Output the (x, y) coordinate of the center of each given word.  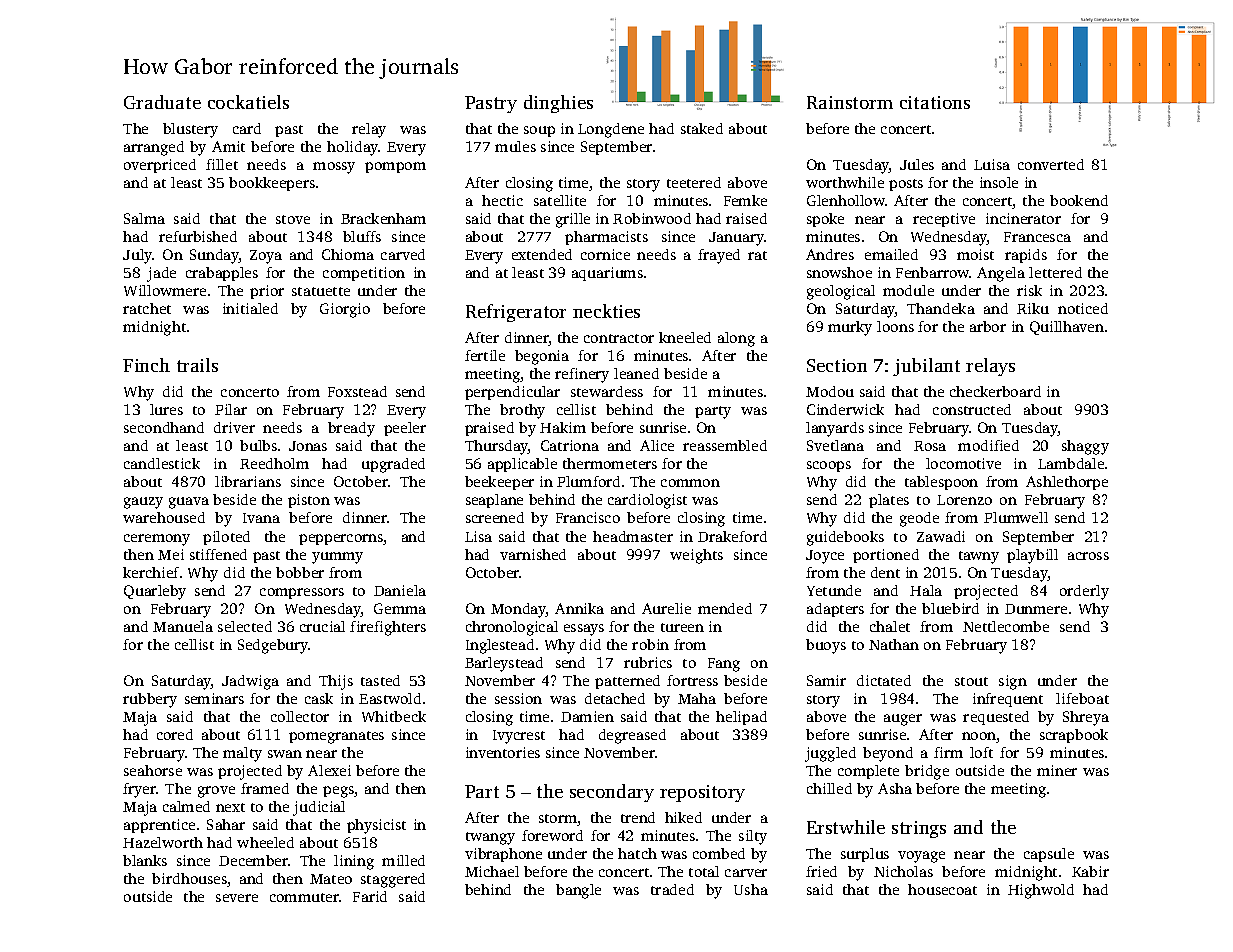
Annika (579, 608)
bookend (1079, 200)
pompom (395, 167)
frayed (719, 256)
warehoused (164, 517)
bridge (927, 772)
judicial (319, 808)
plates (889, 501)
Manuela (183, 626)
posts (906, 185)
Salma (144, 218)
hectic (502, 200)
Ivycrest (519, 737)
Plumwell (1016, 517)
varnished (533, 554)
